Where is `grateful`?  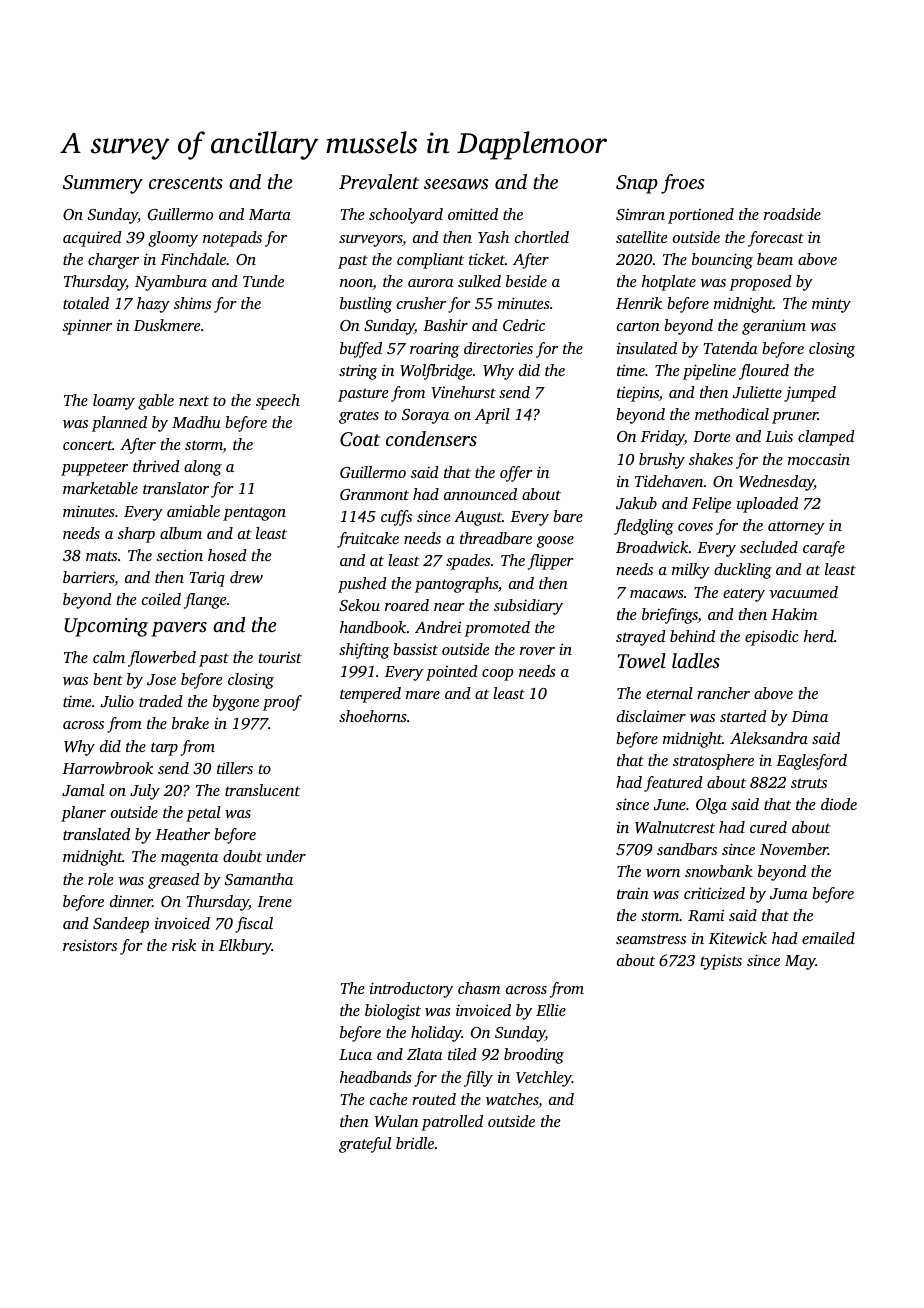
grateful is located at coordinates (365, 1145).
